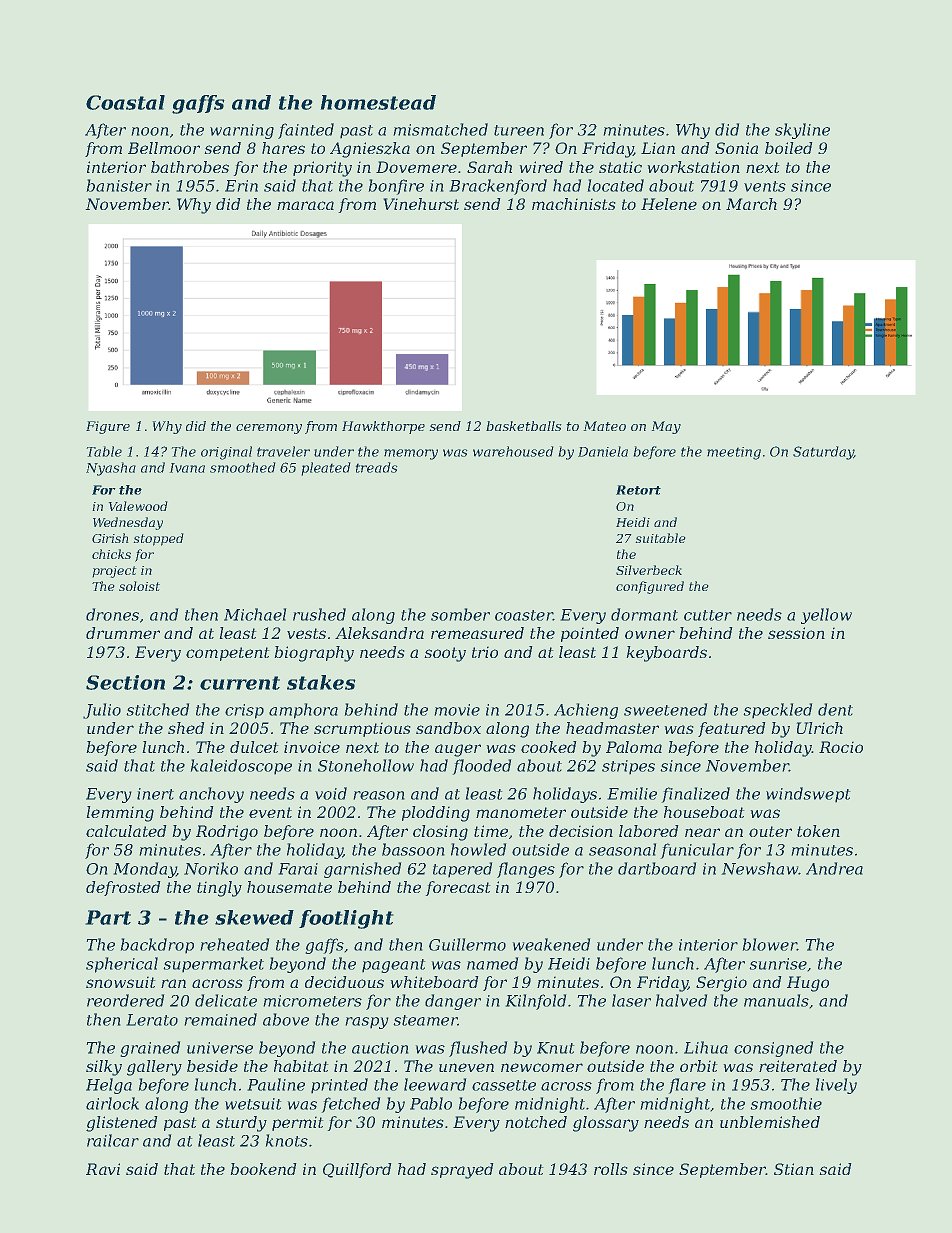  Describe the element at coordinates (603, 451) in the document. I see `Daniela` at that location.
